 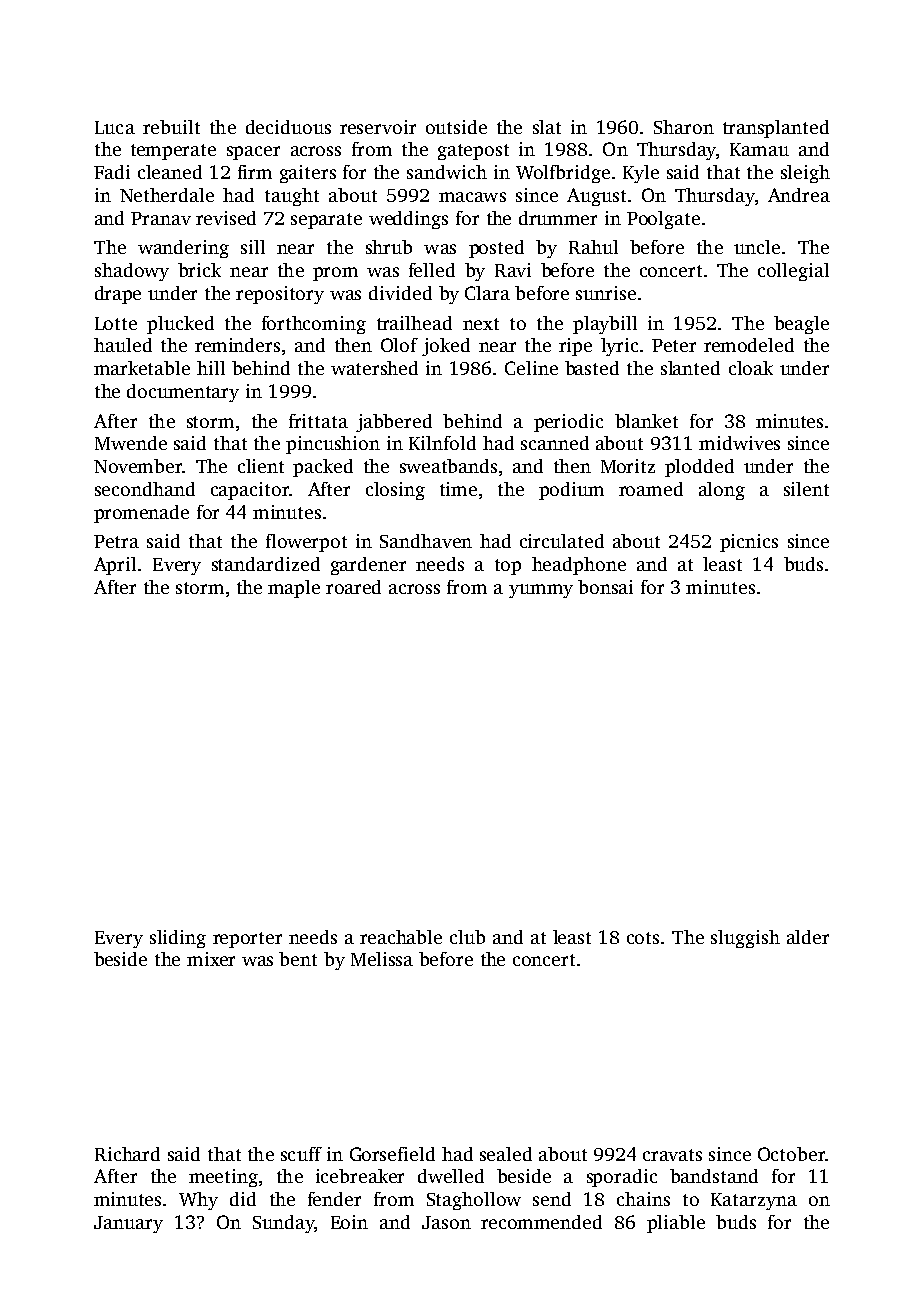 I want to click on along, so click(x=722, y=491).
